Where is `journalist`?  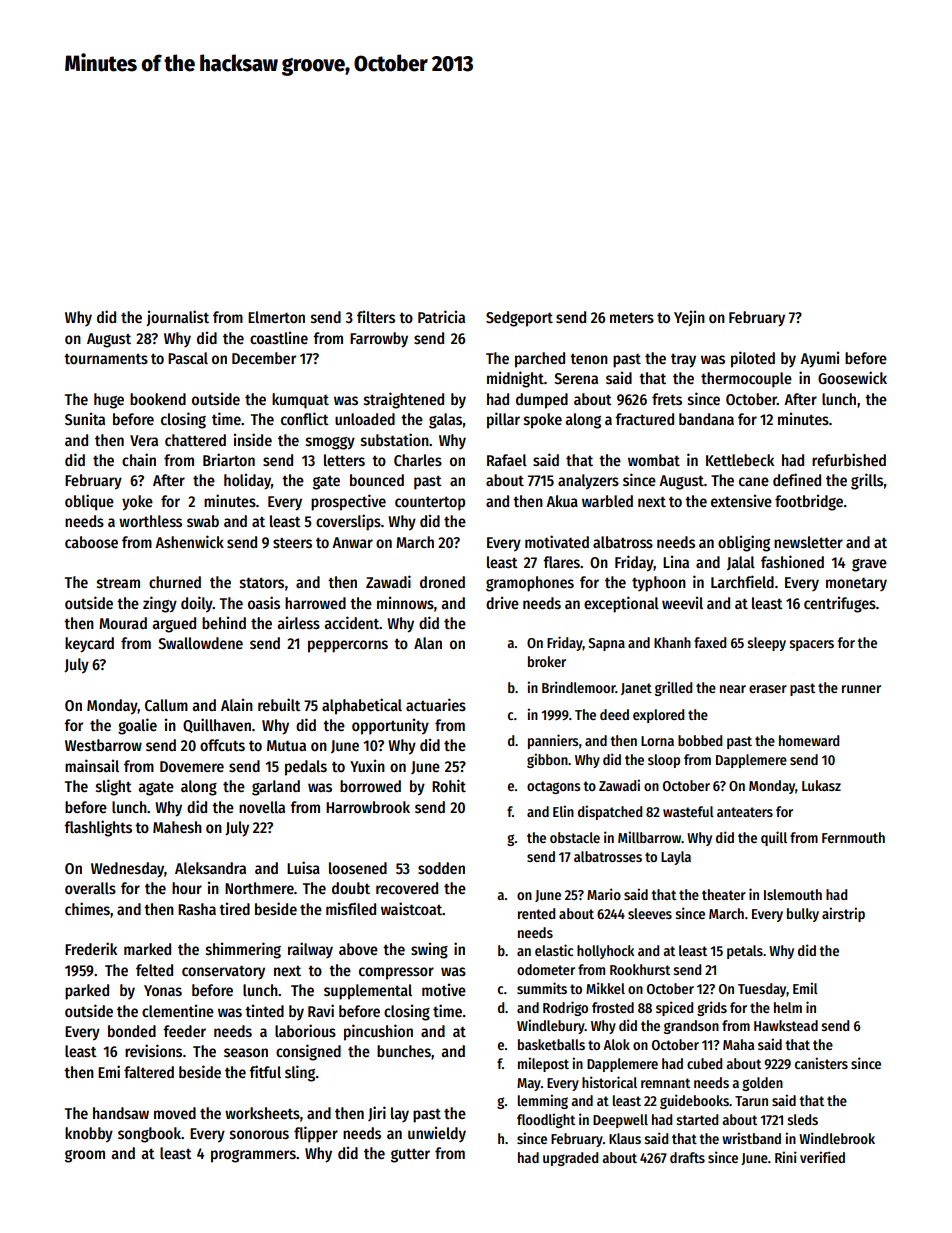 journalist is located at coordinates (177, 318).
